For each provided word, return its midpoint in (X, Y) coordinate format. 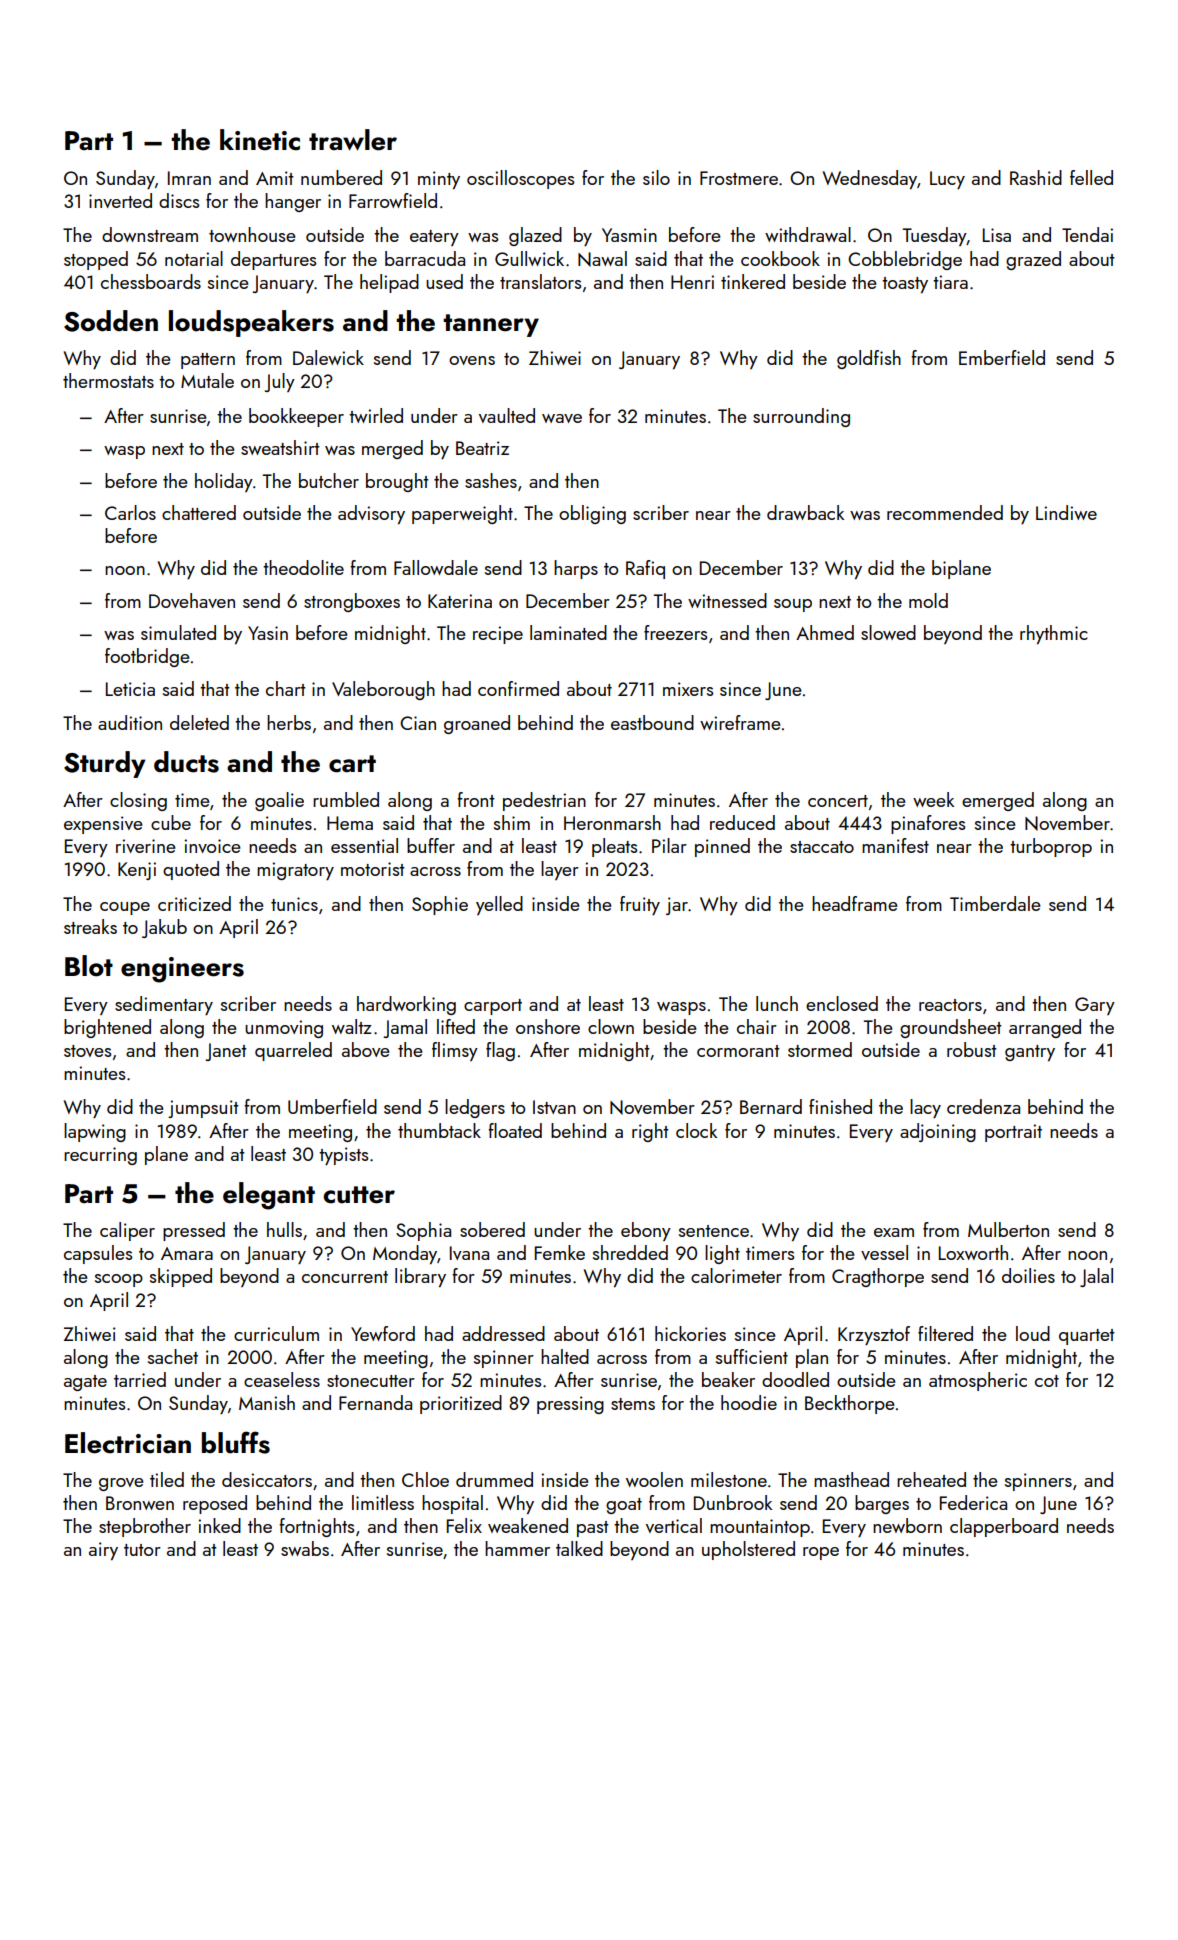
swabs (305, 1548)
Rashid (1036, 177)
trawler (353, 140)
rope (821, 1553)
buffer (431, 845)
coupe (125, 908)
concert (838, 801)
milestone (729, 1479)
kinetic (260, 140)
